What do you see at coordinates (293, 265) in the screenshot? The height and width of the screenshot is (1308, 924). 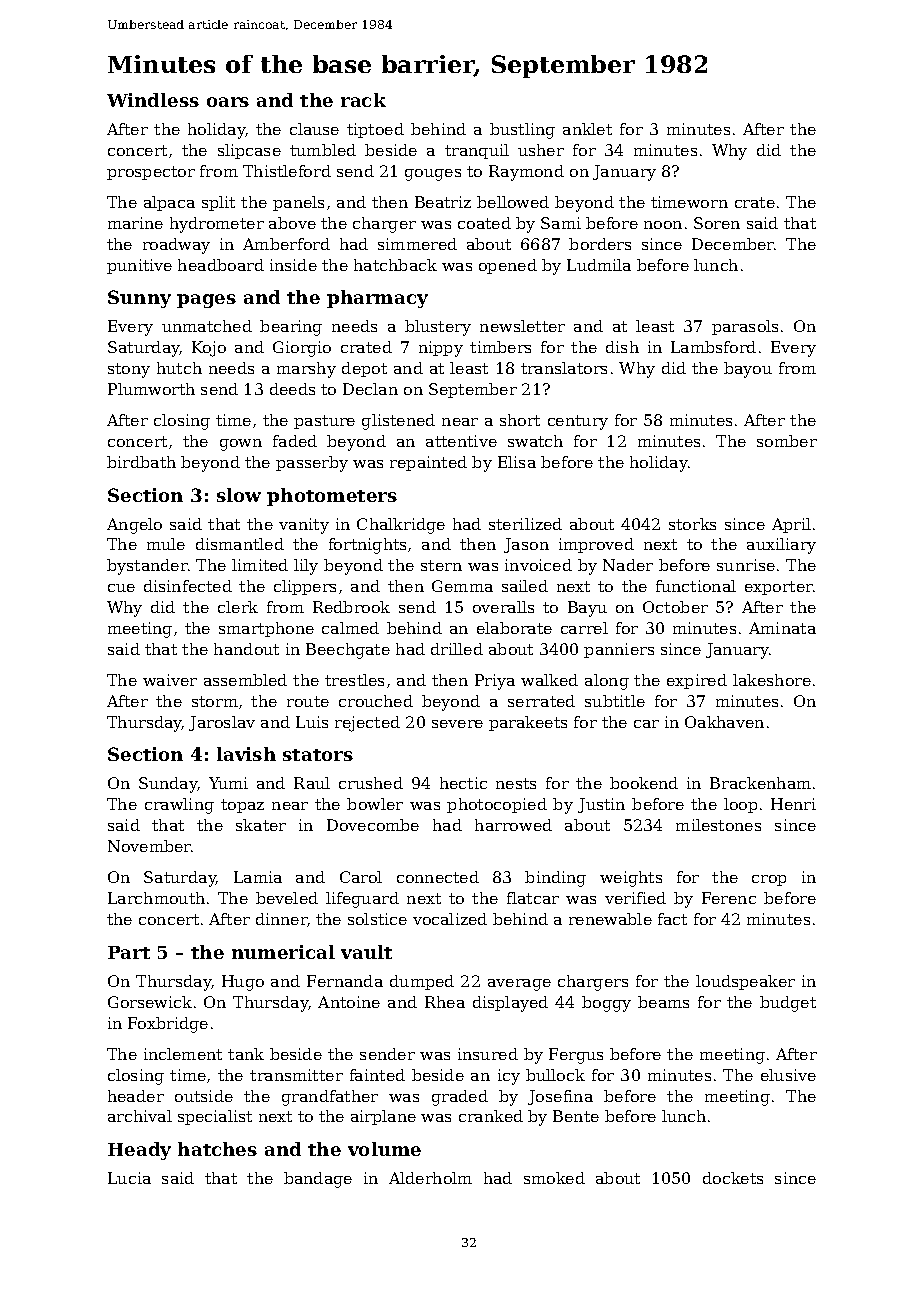 I see `inside` at bounding box center [293, 265].
